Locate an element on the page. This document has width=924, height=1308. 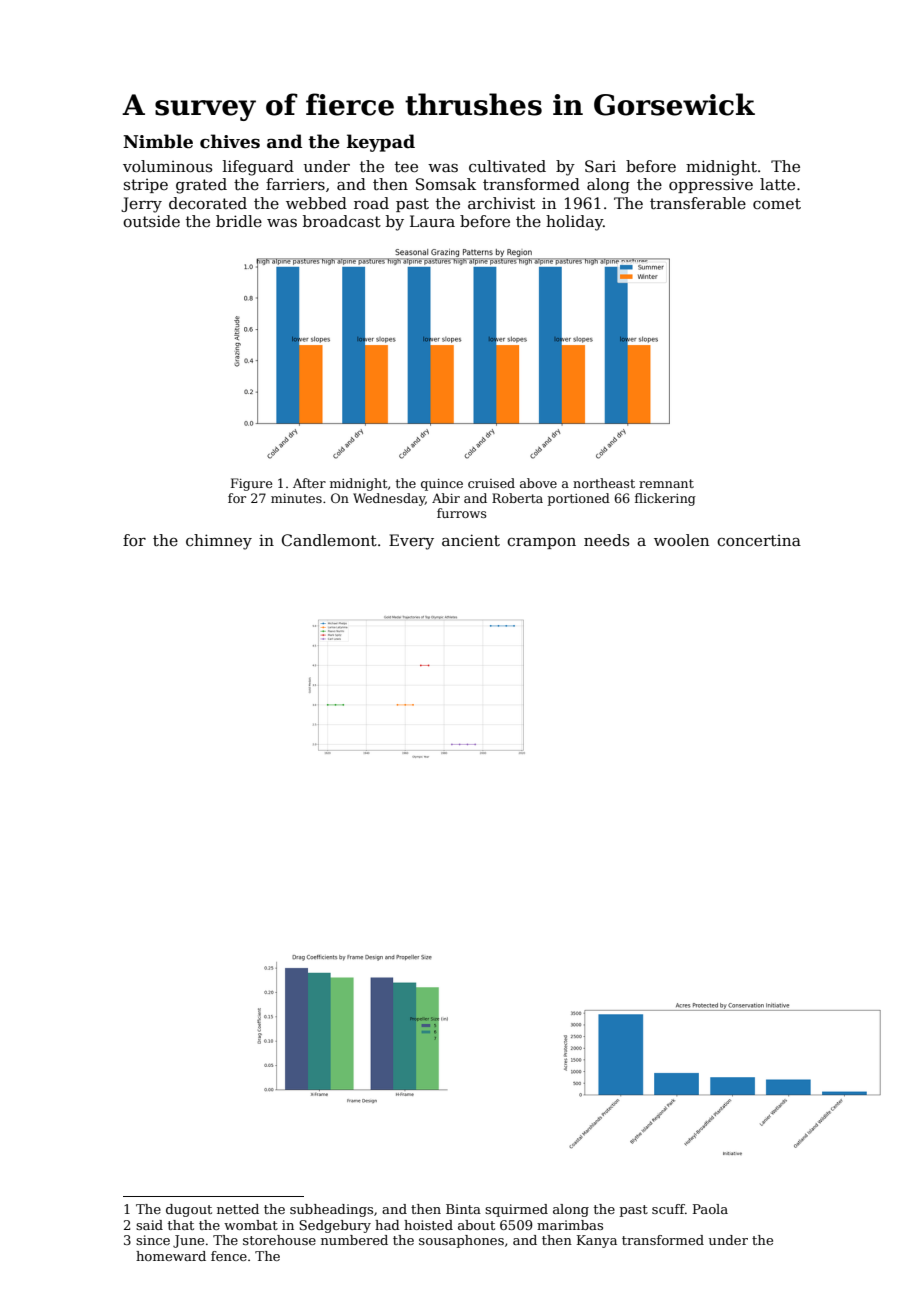
had is located at coordinates (387, 1225).
